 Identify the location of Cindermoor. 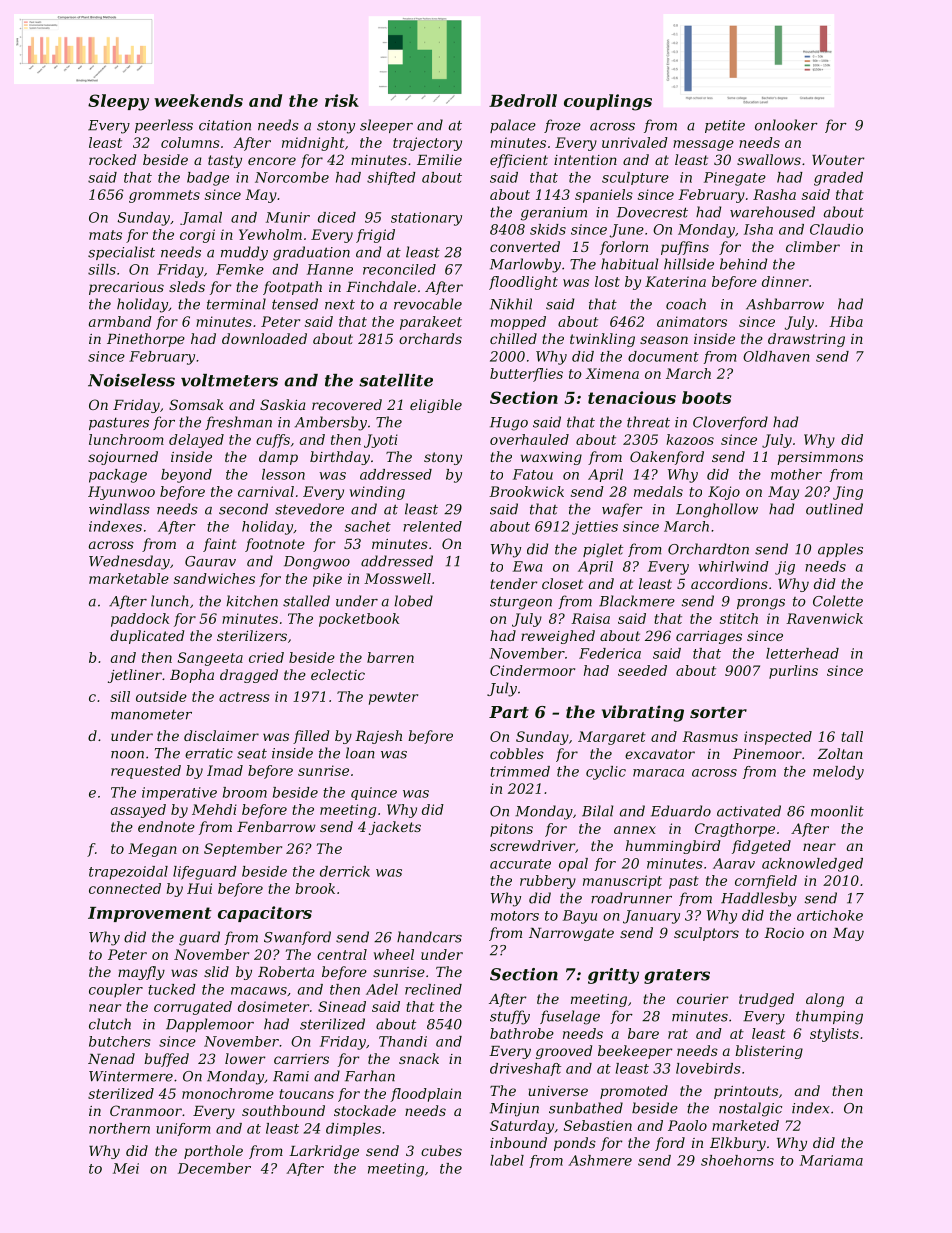
(532, 670).
